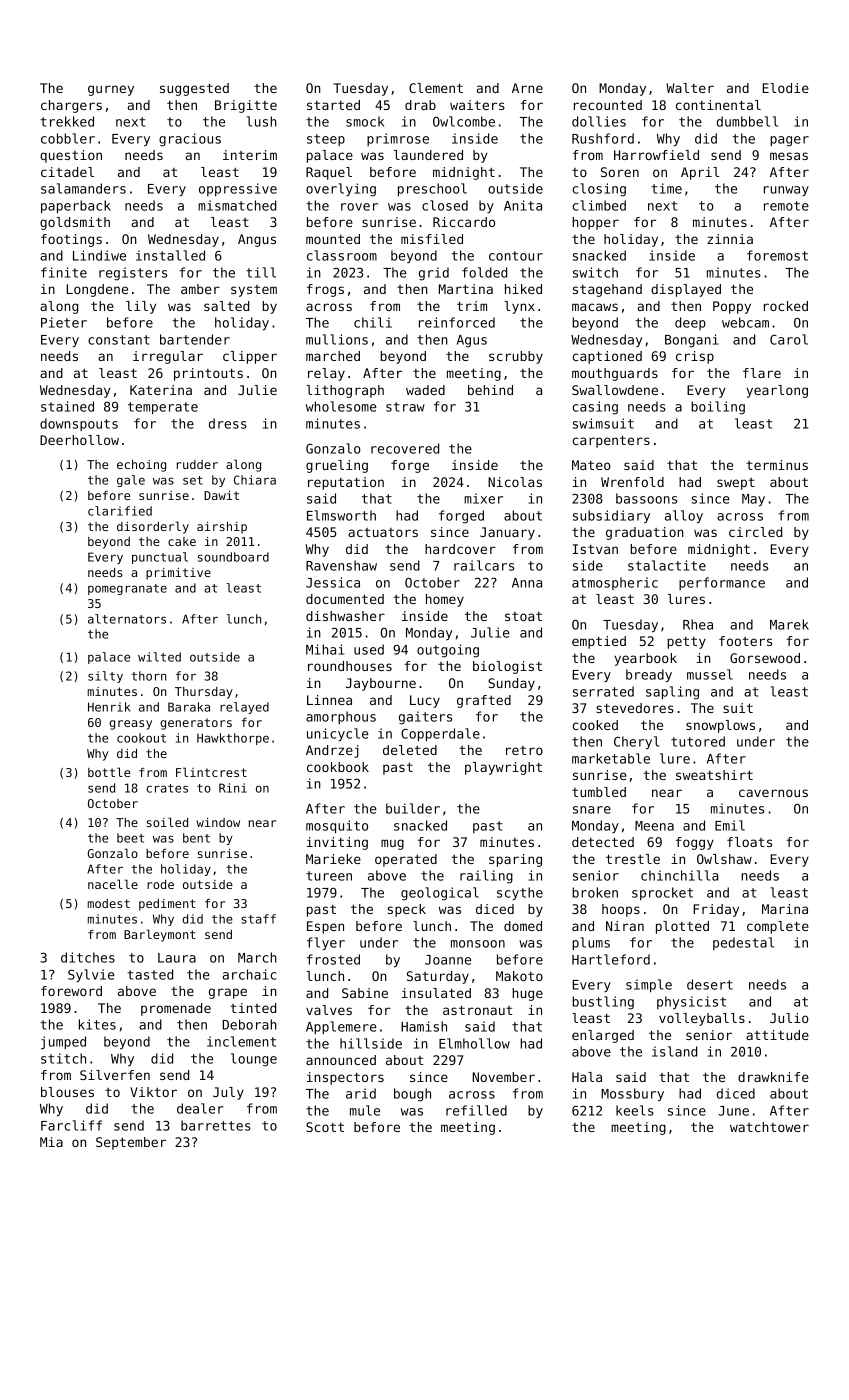 This image has height=1400, width=849. I want to click on folded, so click(484, 272).
